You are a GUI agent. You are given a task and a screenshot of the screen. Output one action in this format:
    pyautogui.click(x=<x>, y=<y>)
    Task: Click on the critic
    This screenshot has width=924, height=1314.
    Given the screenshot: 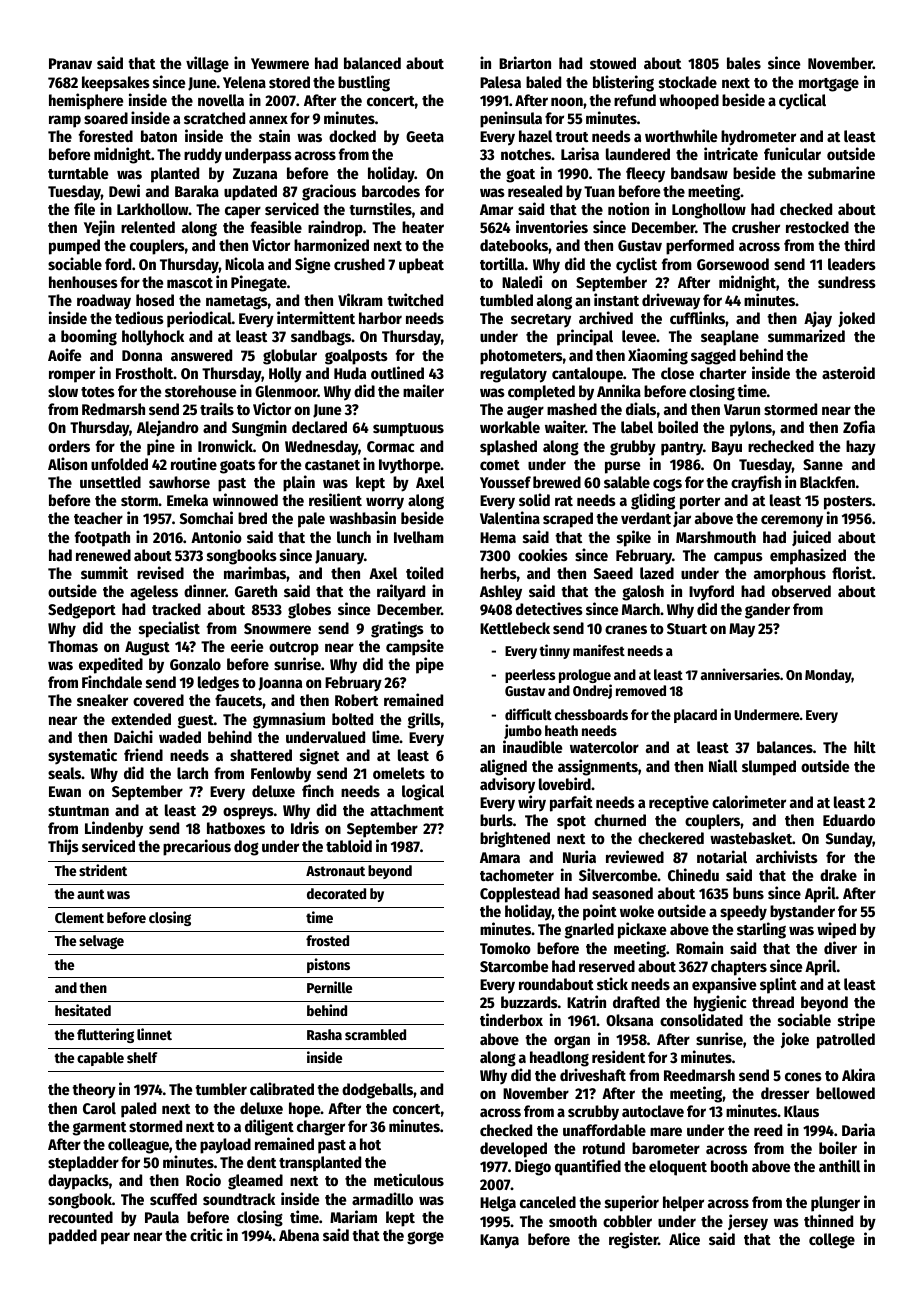 What is the action you would take?
    pyautogui.click(x=206, y=1234)
